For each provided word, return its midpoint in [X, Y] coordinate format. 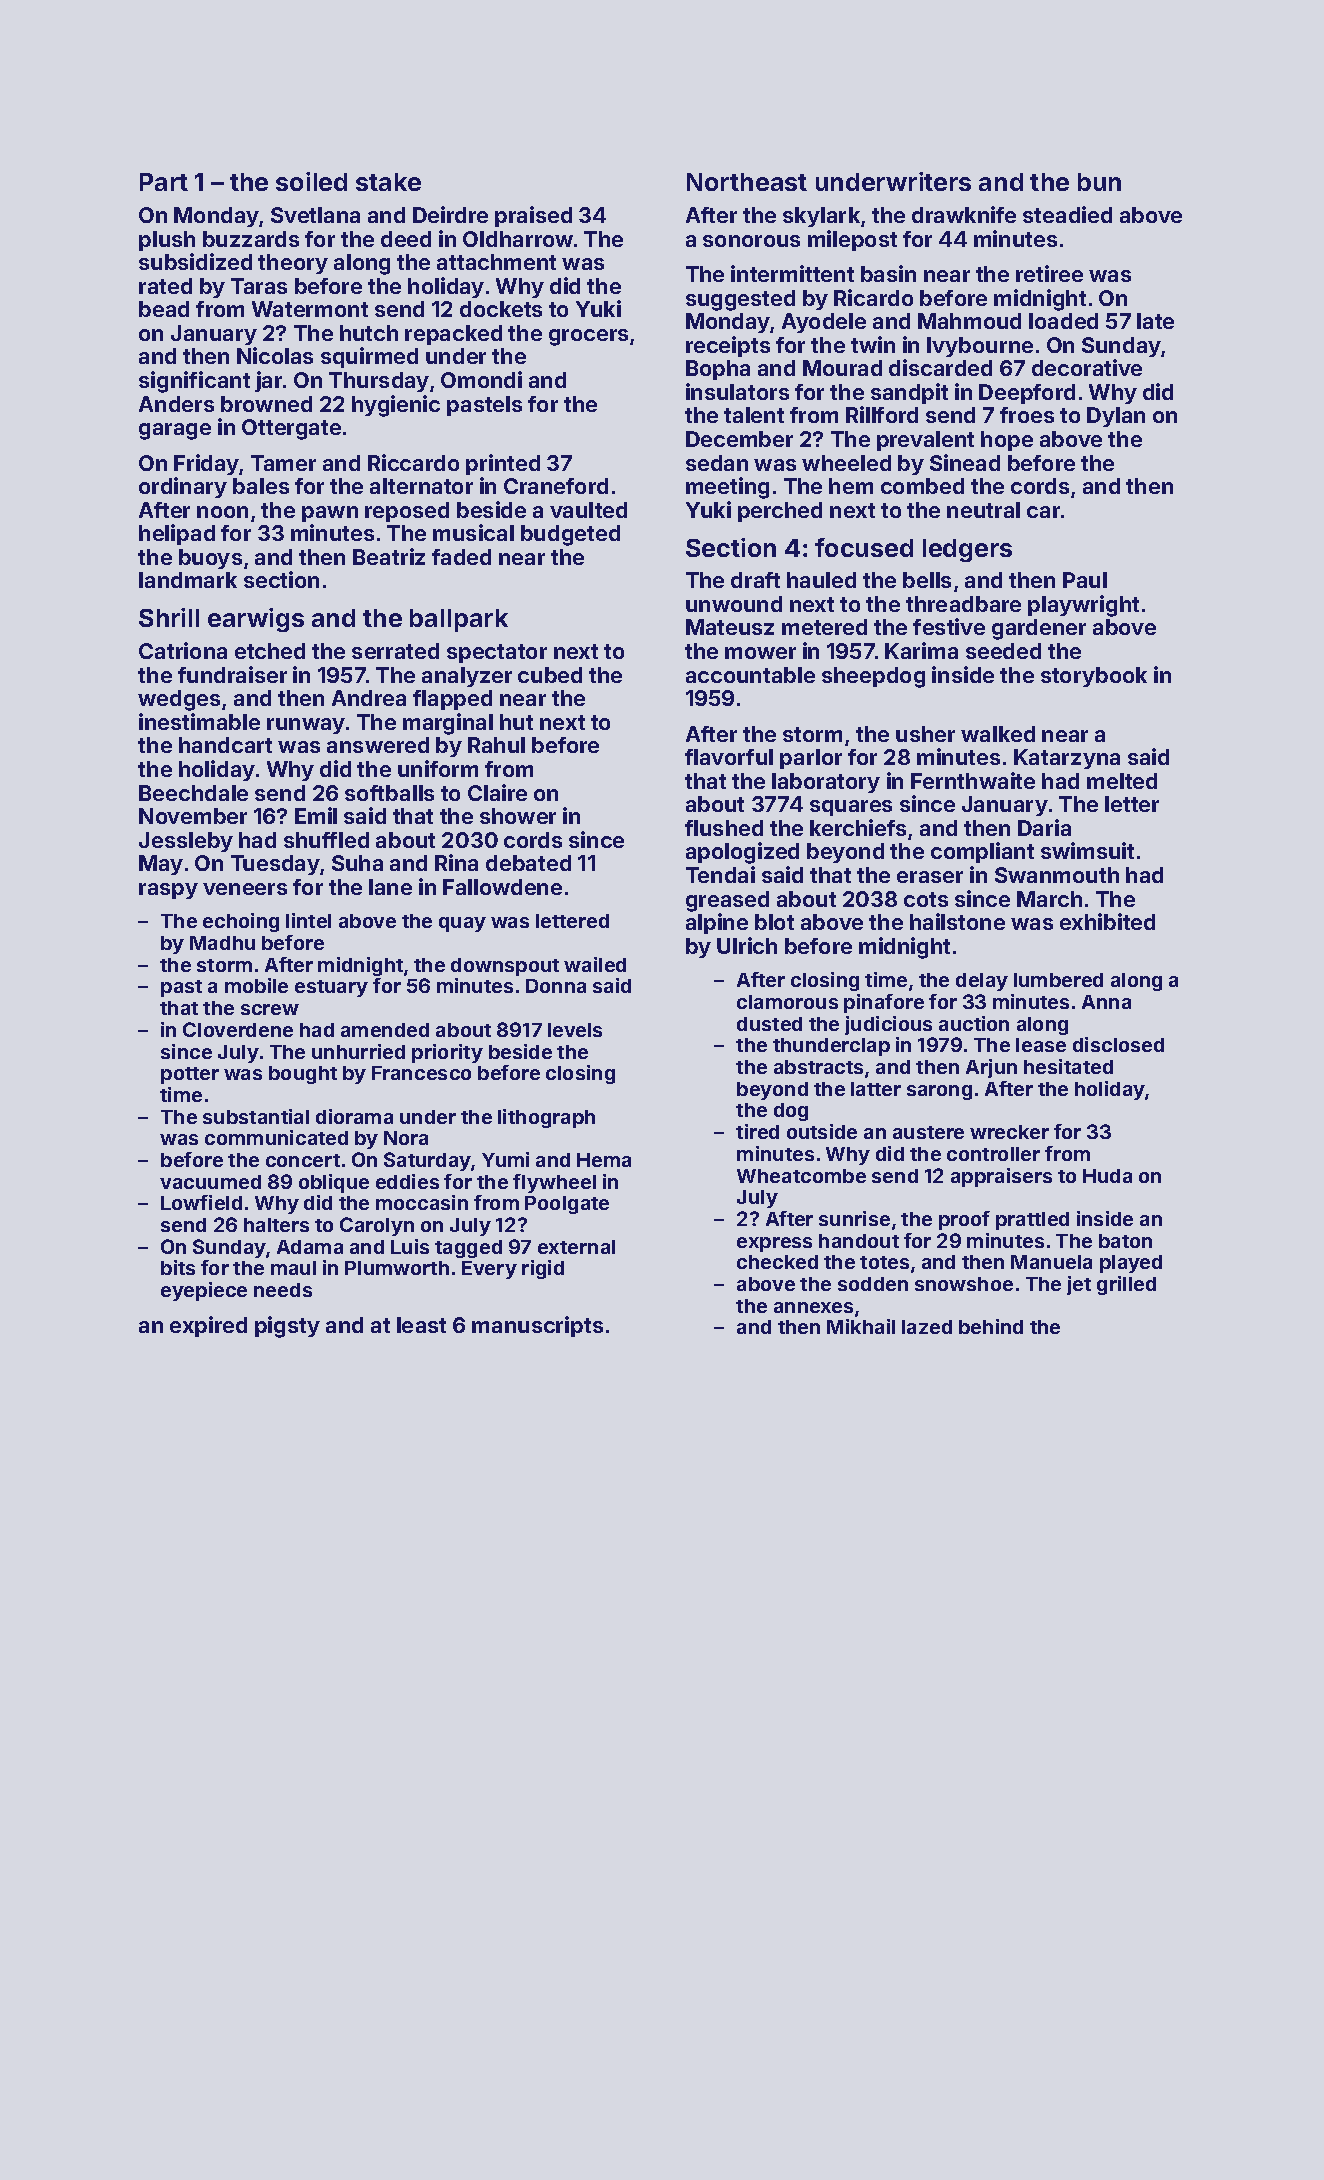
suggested [740, 300]
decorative [1087, 367]
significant [194, 382]
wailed [595, 964]
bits [178, 1267]
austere [928, 1132]
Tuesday [275, 865]
